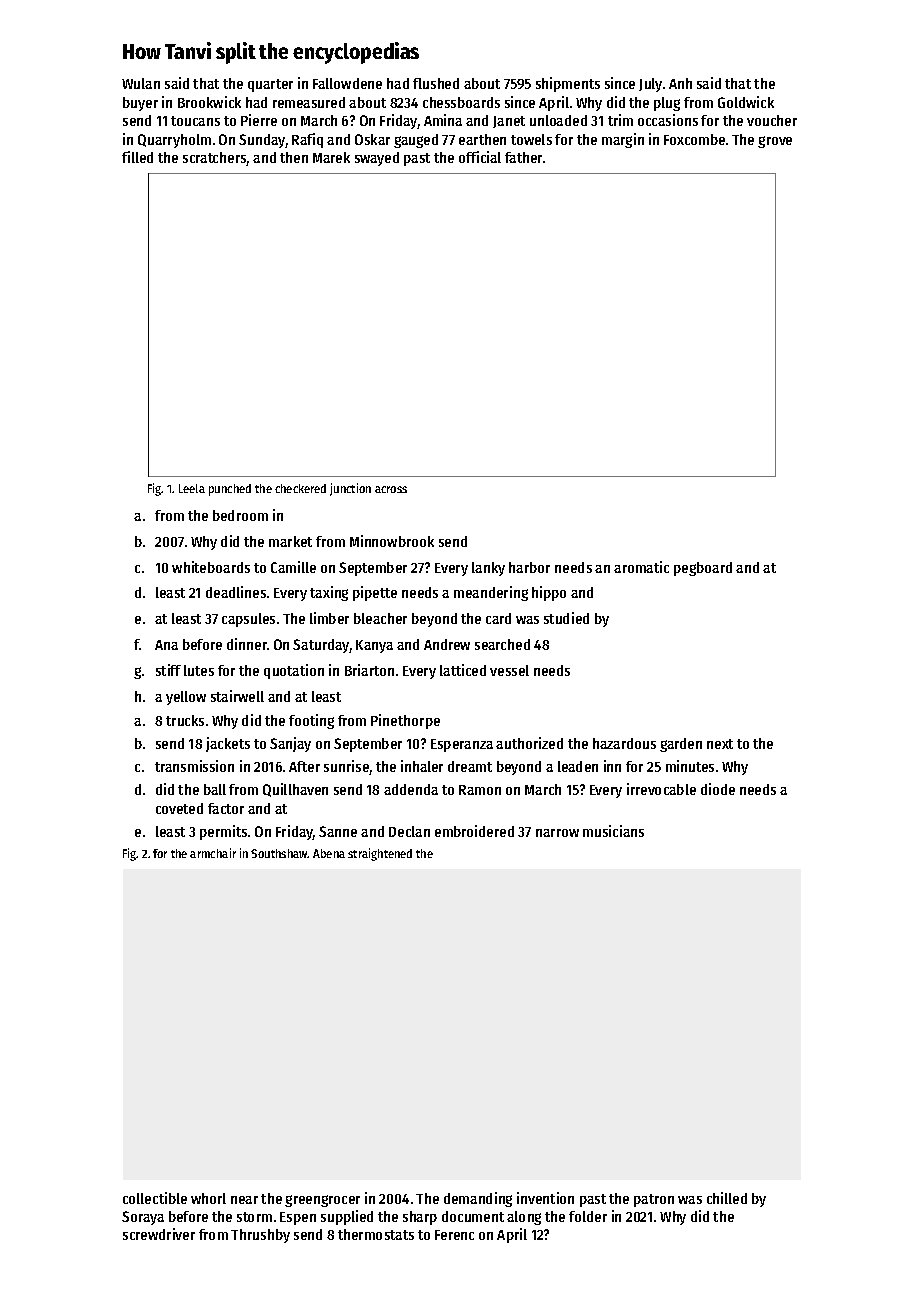 This document has height=1308, width=924. What do you see at coordinates (718, 789) in the document?
I see `diode` at bounding box center [718, 789].
